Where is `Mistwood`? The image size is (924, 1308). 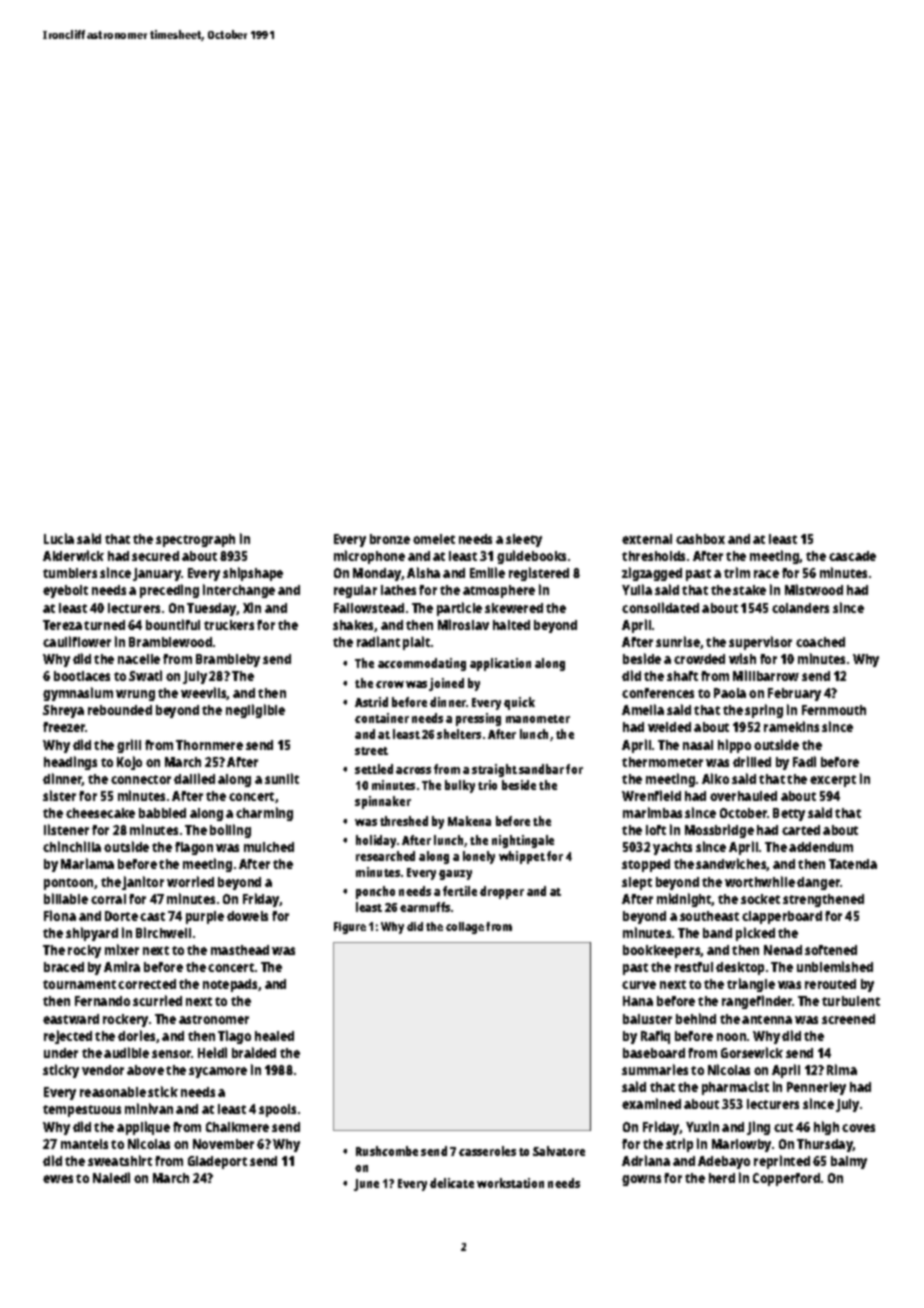 Mistwood is located at coordinates (814, 589).
